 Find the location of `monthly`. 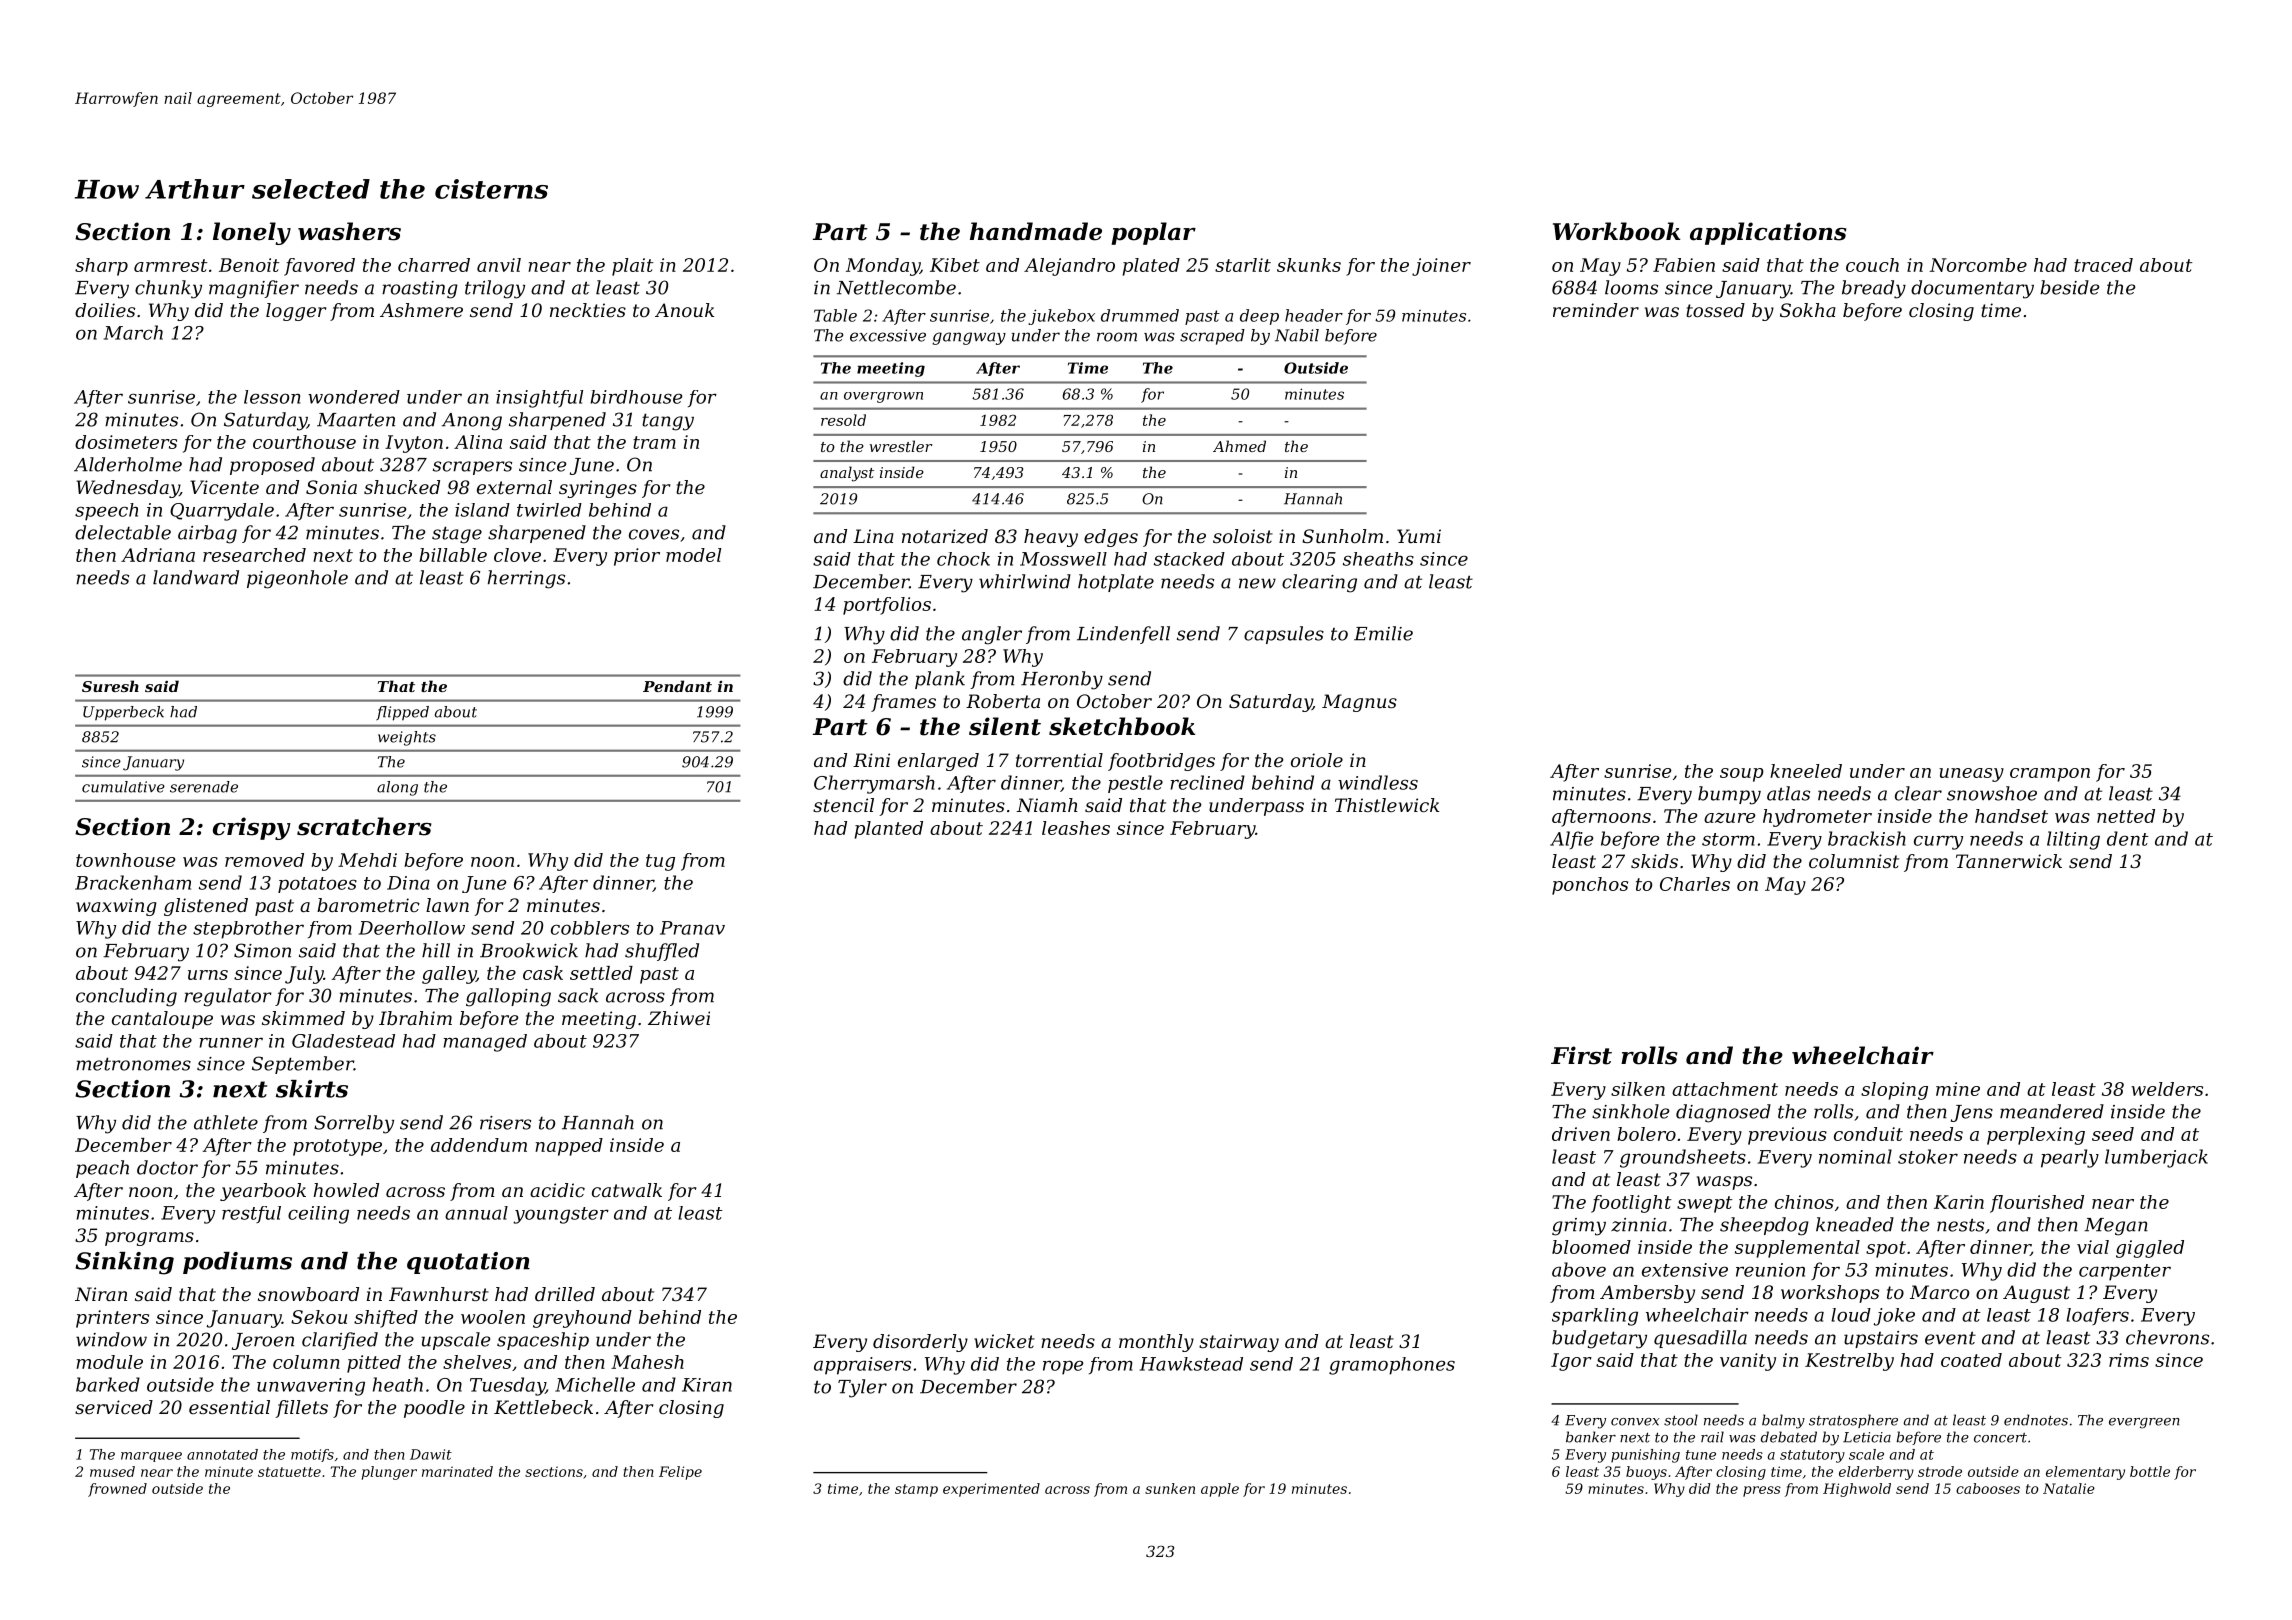

monthly is located at coordinates (1156, 1343).
